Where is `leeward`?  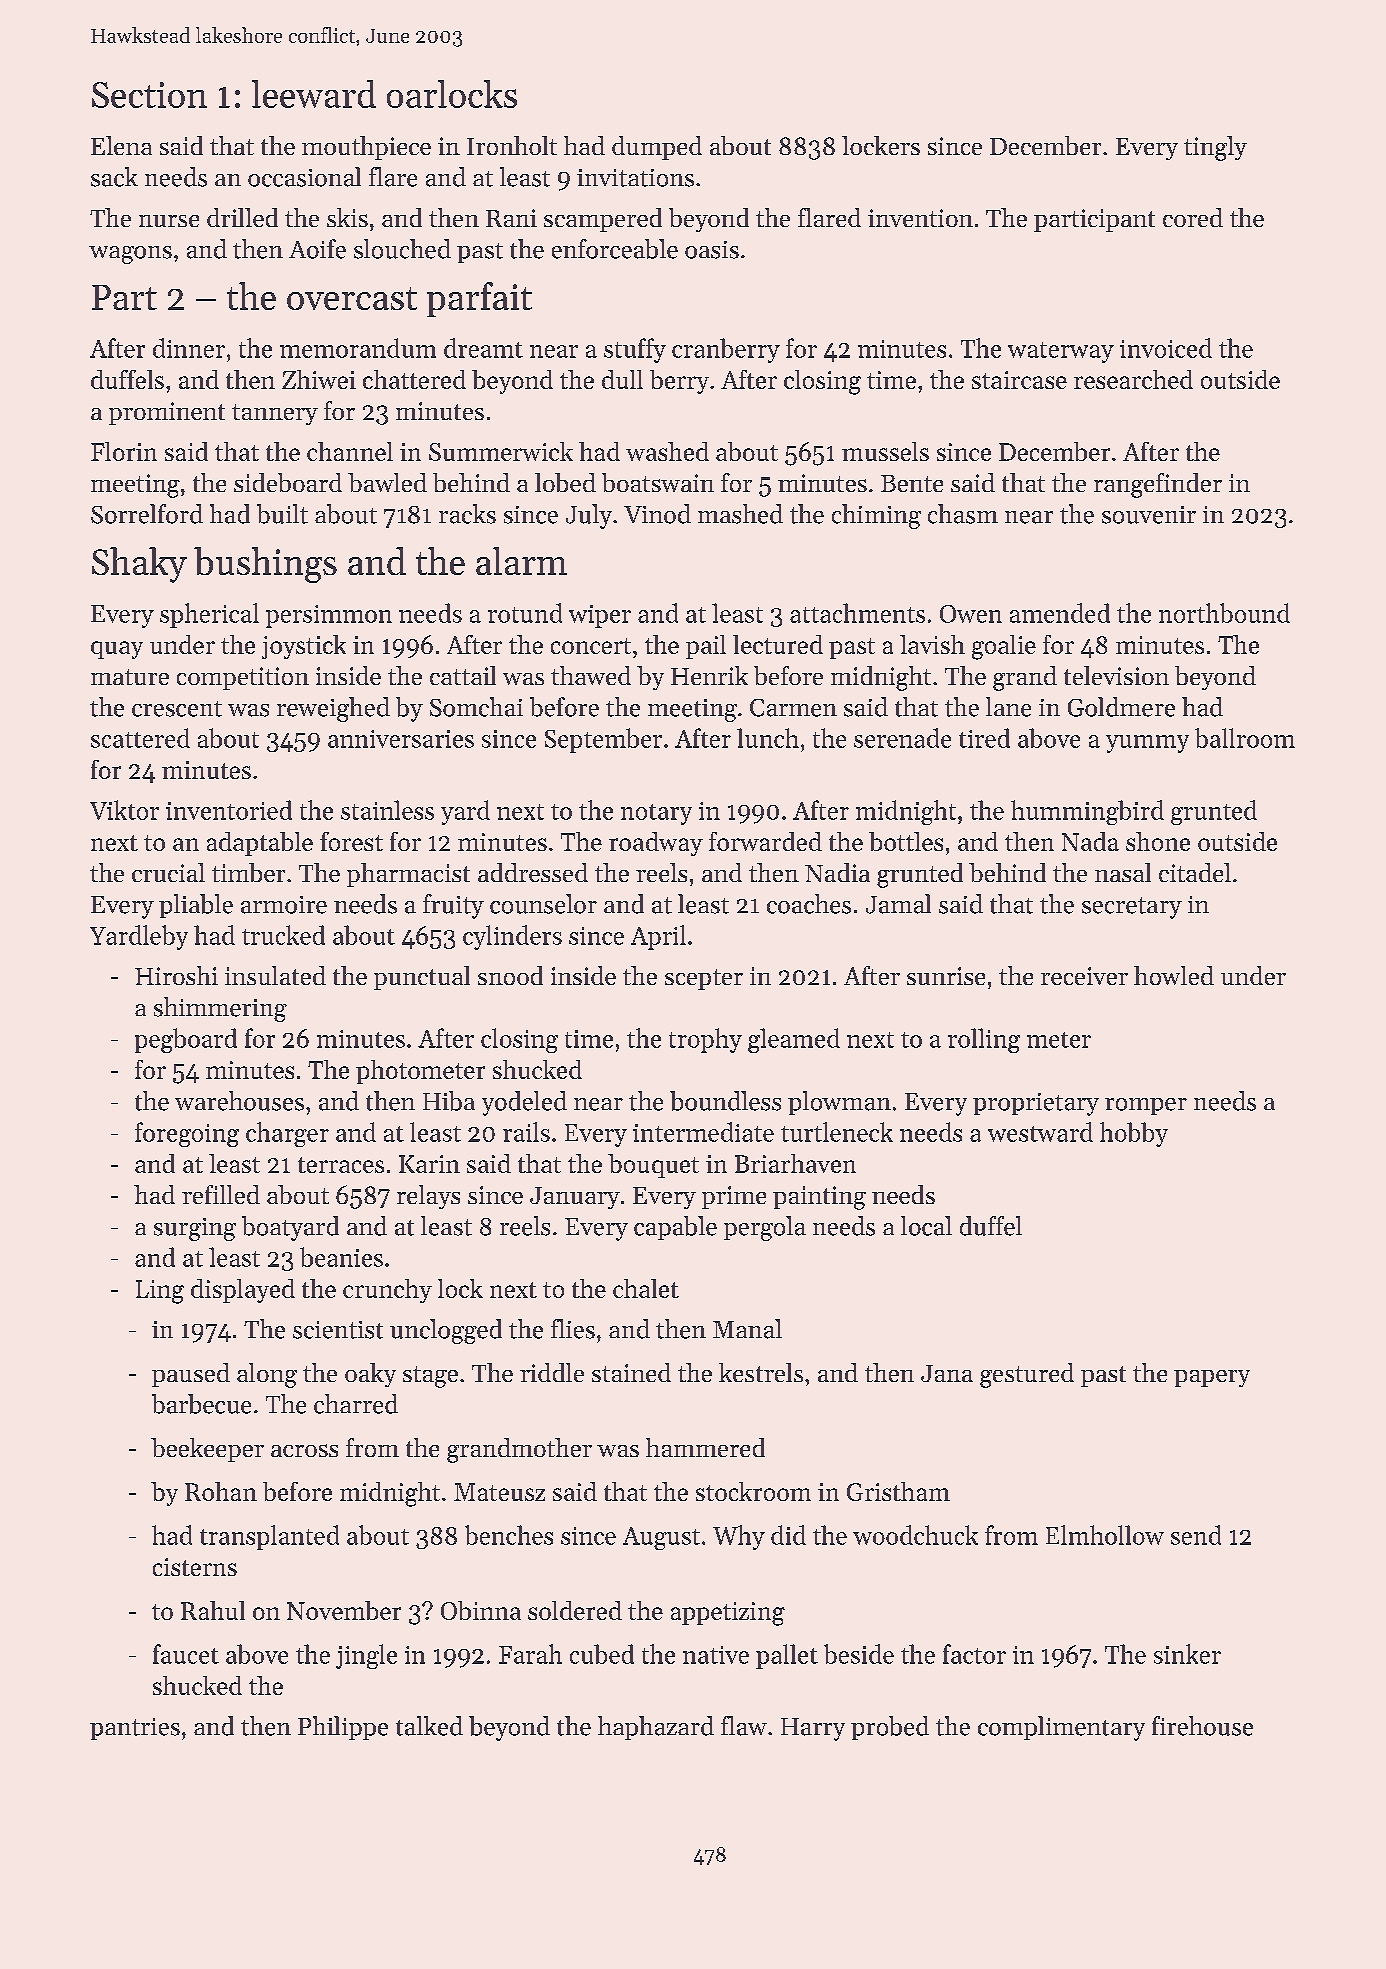 leeward is located at coordinates (314, 94).
